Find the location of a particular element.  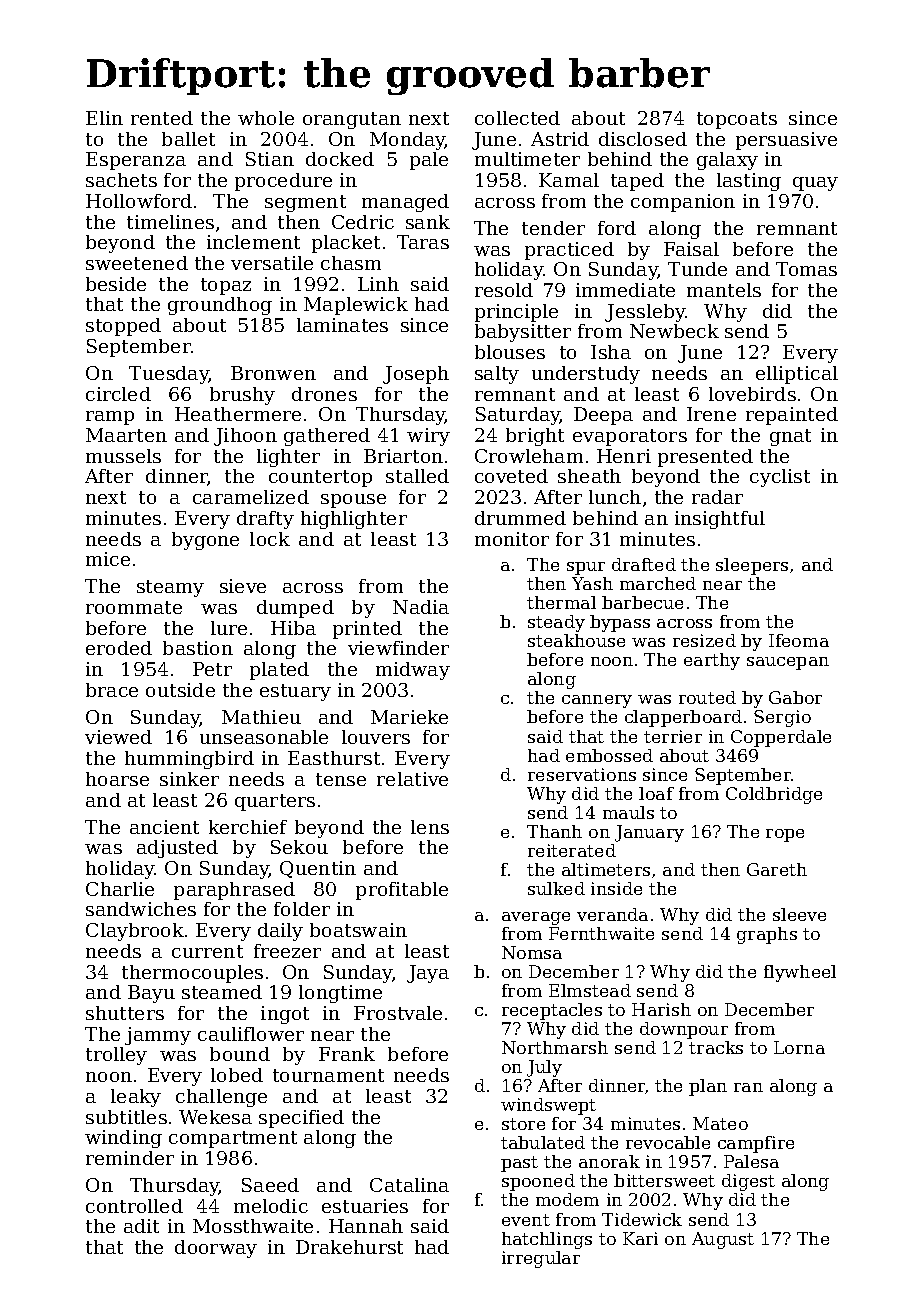

rented is located at coordinates (162, 118).
